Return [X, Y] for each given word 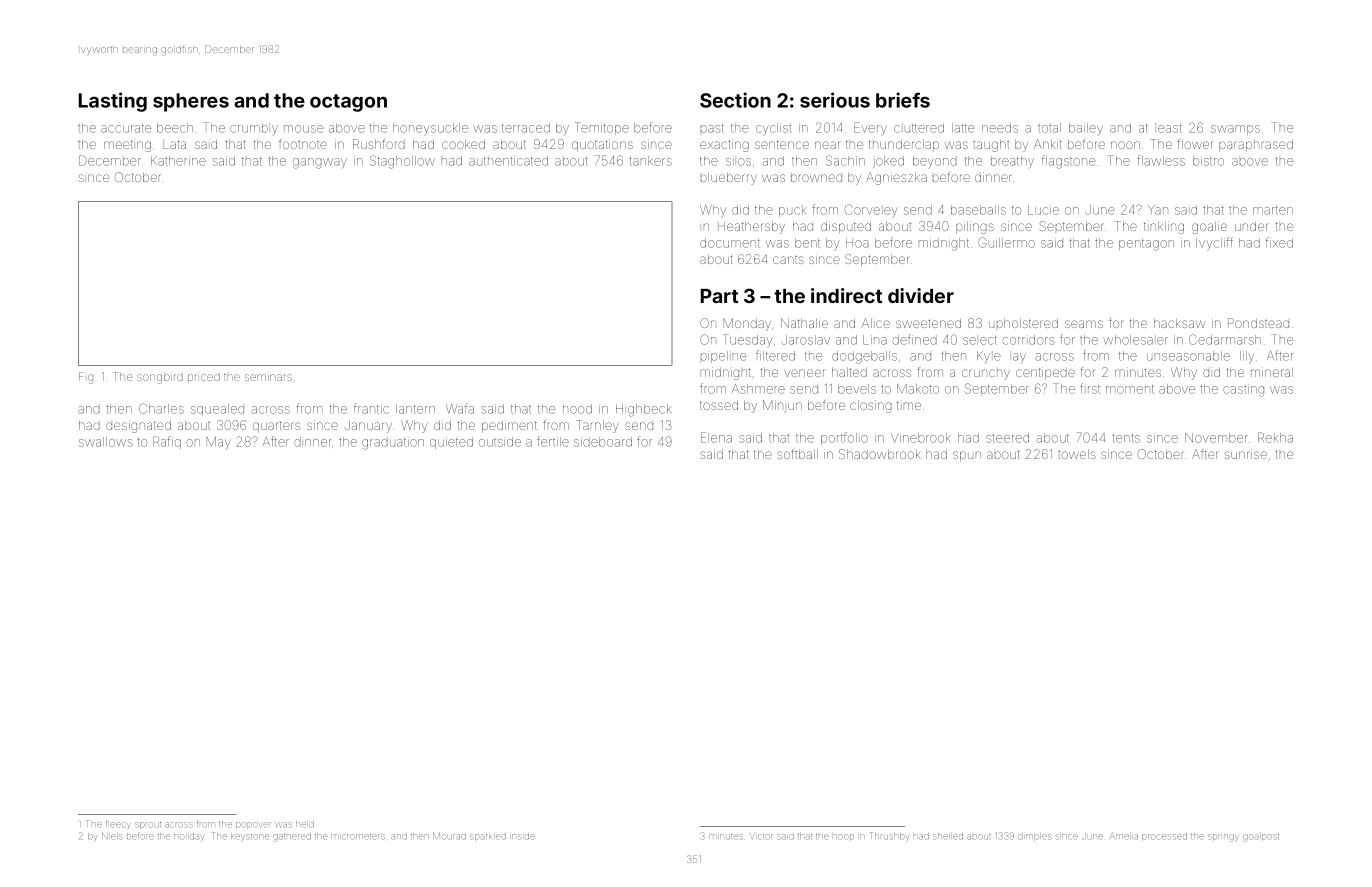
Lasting [113, 102]
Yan [1158, 210]
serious [835, 100]
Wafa [460, 408]
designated [138, 426]
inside [523, 836]
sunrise [1246, 454]
